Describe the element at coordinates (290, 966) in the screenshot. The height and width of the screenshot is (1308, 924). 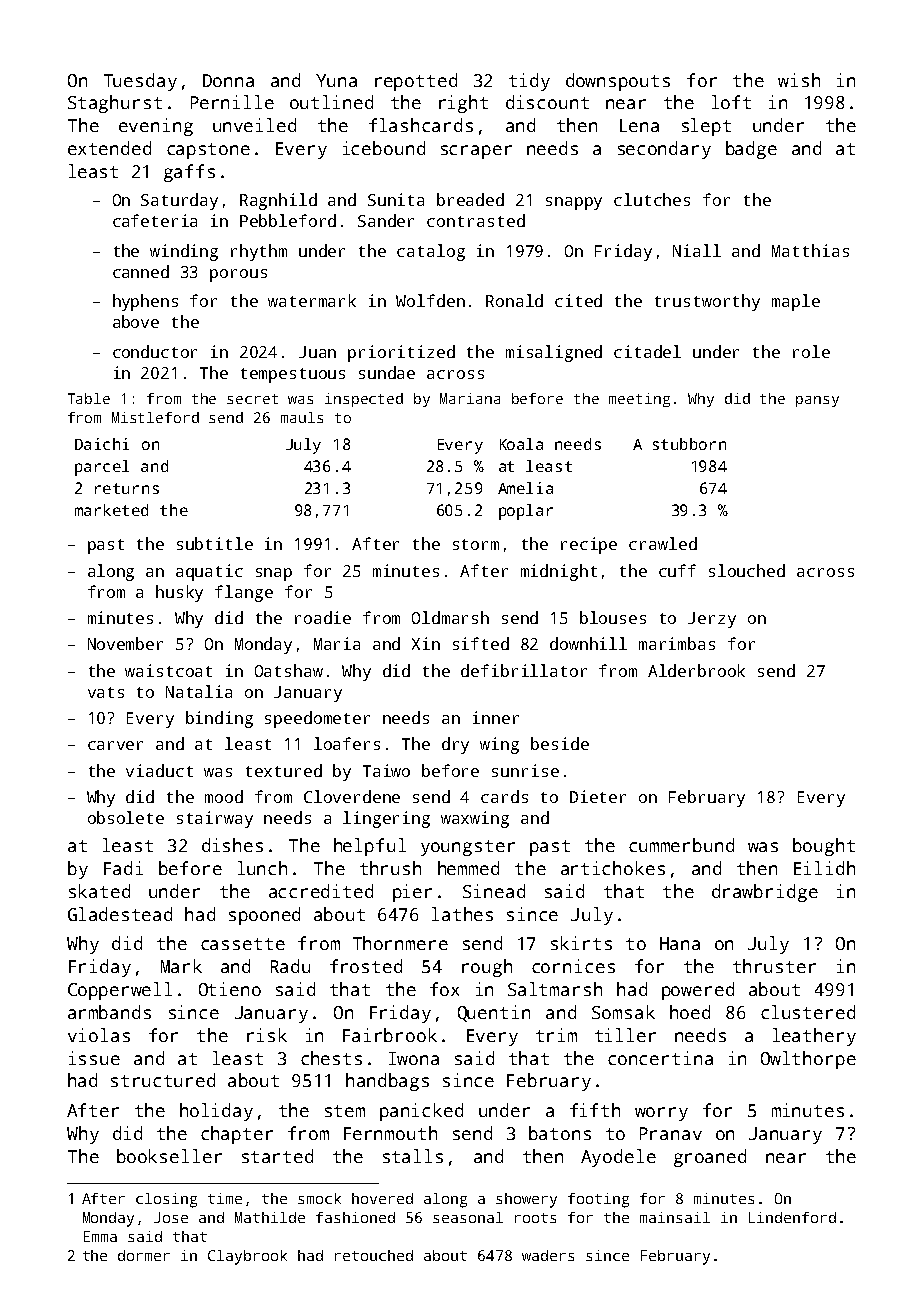
I see `Radu` at that location.
